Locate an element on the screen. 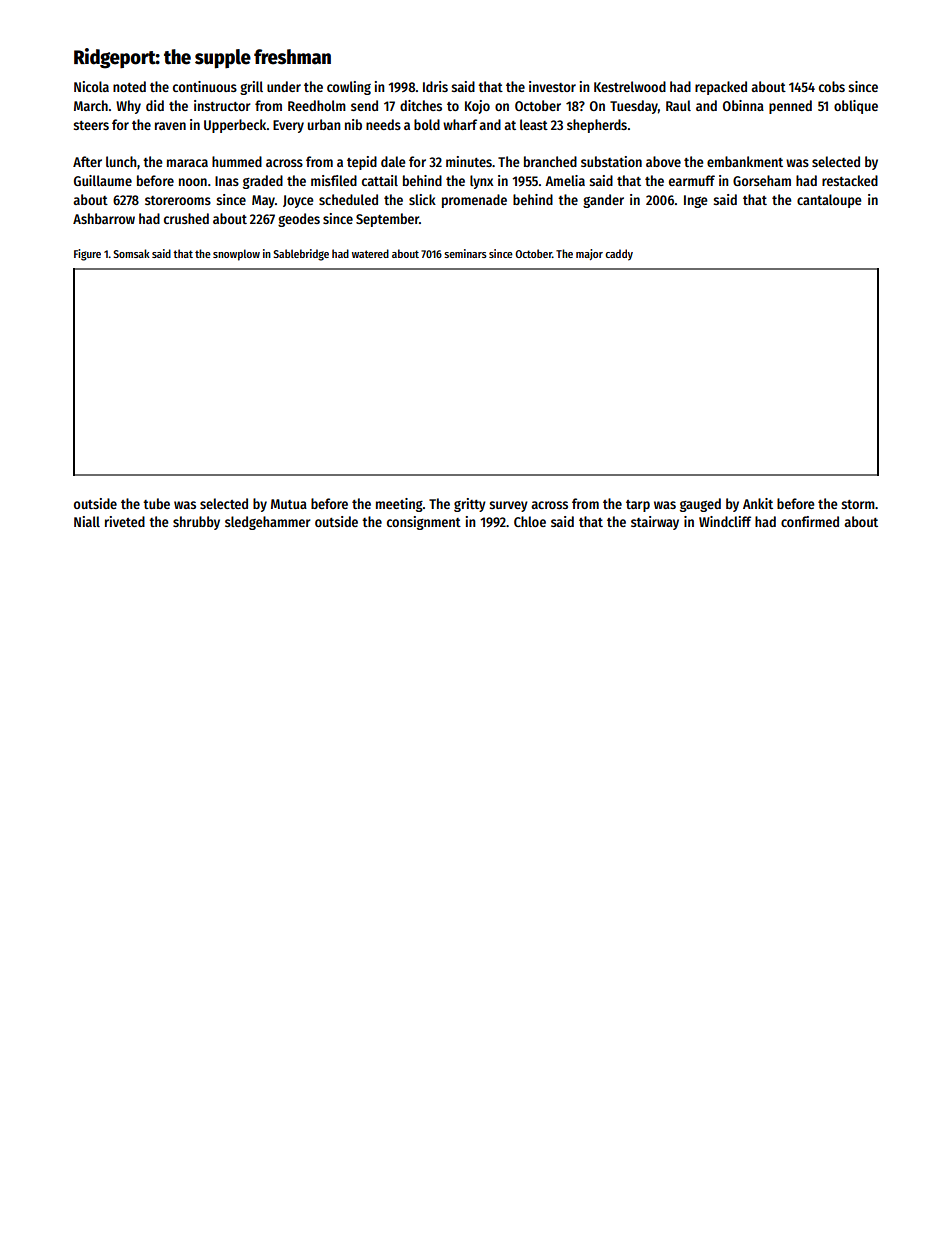 This screenshot has width=952, height=1233. gritty is located at coordinates (470, 505).
